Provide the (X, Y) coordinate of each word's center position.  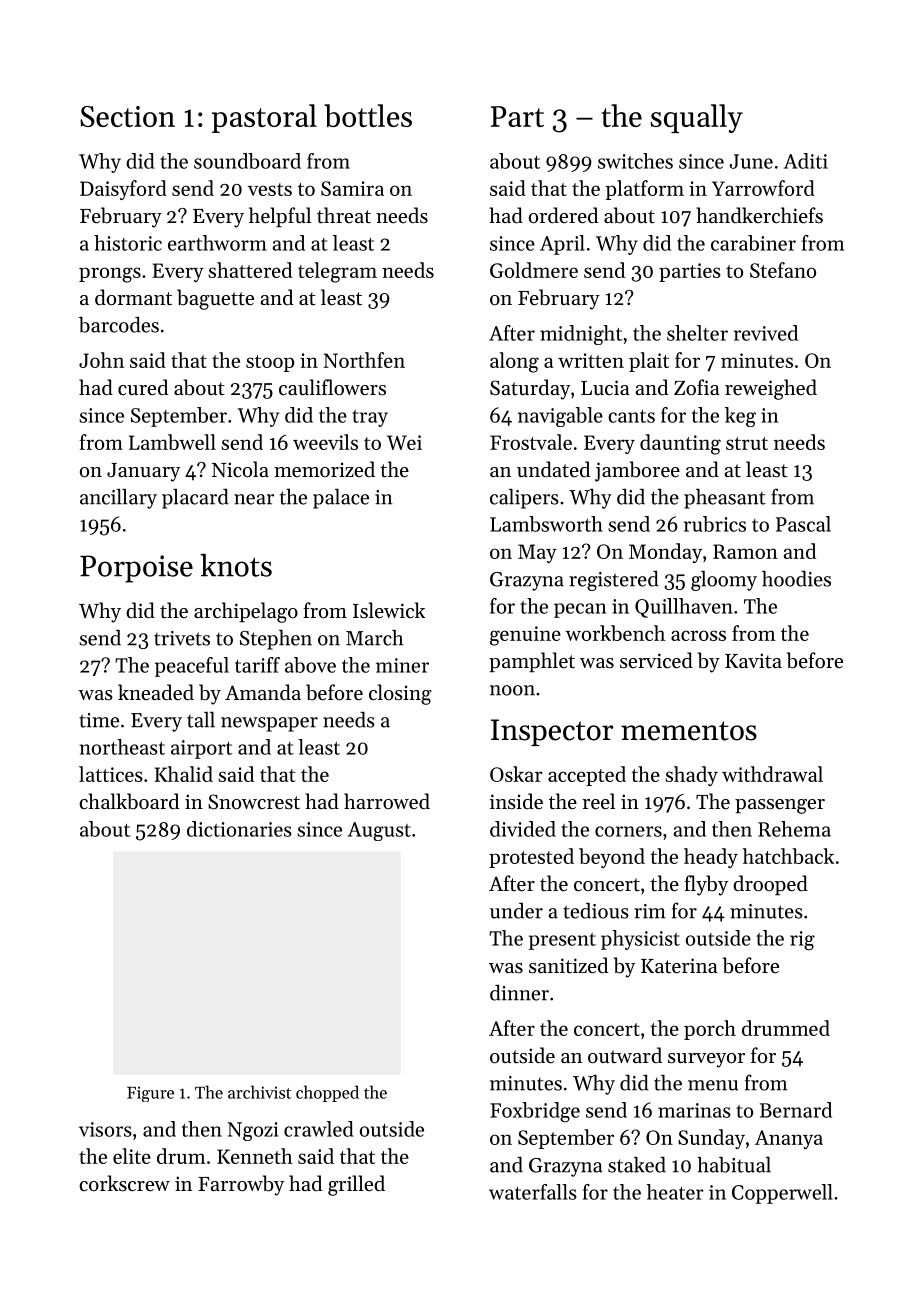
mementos (689, 731)
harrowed (387, 801)
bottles (368, 115)
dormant (133, 297)
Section (127, 116)
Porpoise (136, 569)
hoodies (796, 579)
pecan (580, 610)
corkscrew (124, 1183)
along (514, 362)
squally (697, 118)
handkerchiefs (760, 215)
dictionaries (239, 829)
